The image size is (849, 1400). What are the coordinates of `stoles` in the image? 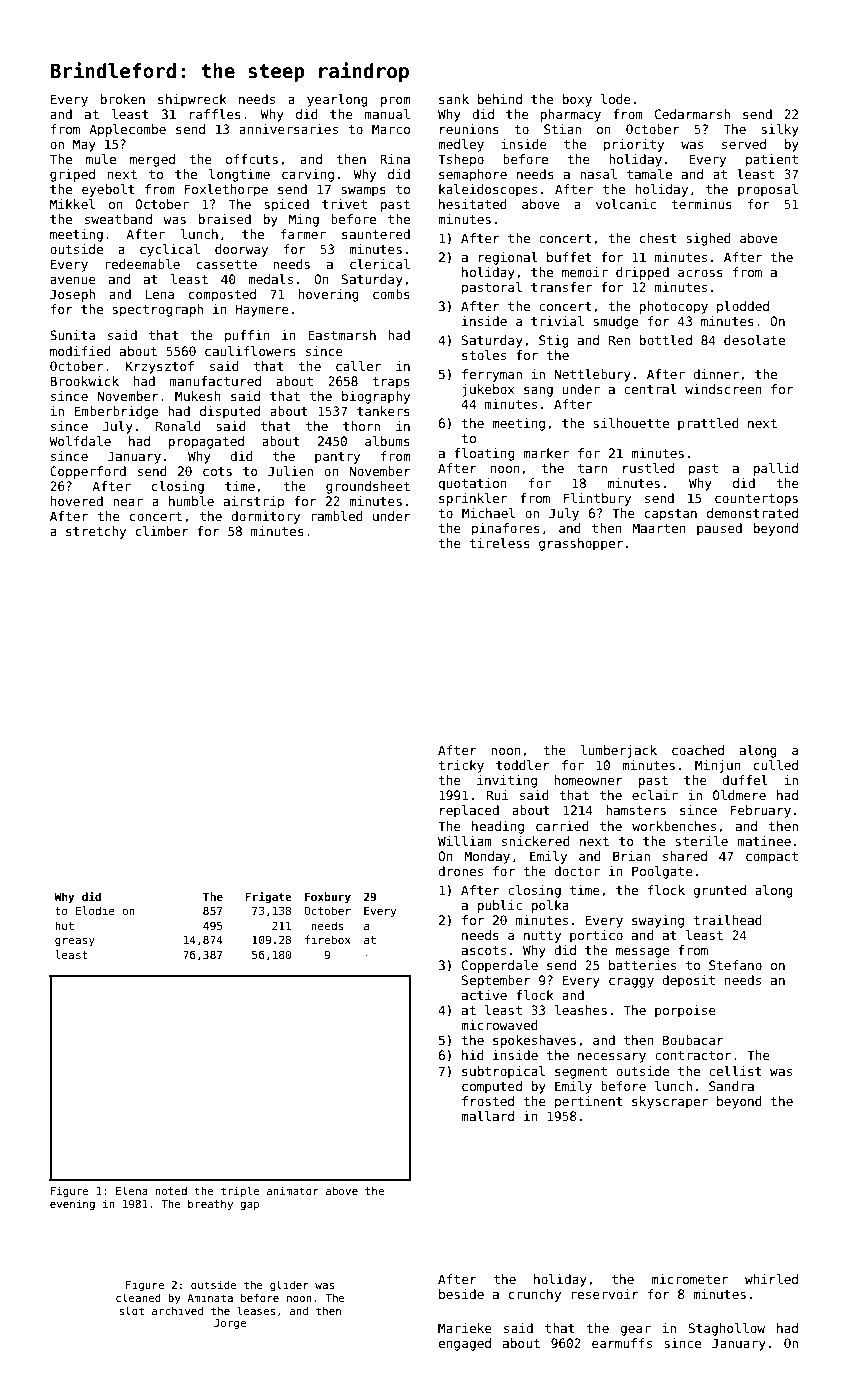 It's located at (484, 355).
